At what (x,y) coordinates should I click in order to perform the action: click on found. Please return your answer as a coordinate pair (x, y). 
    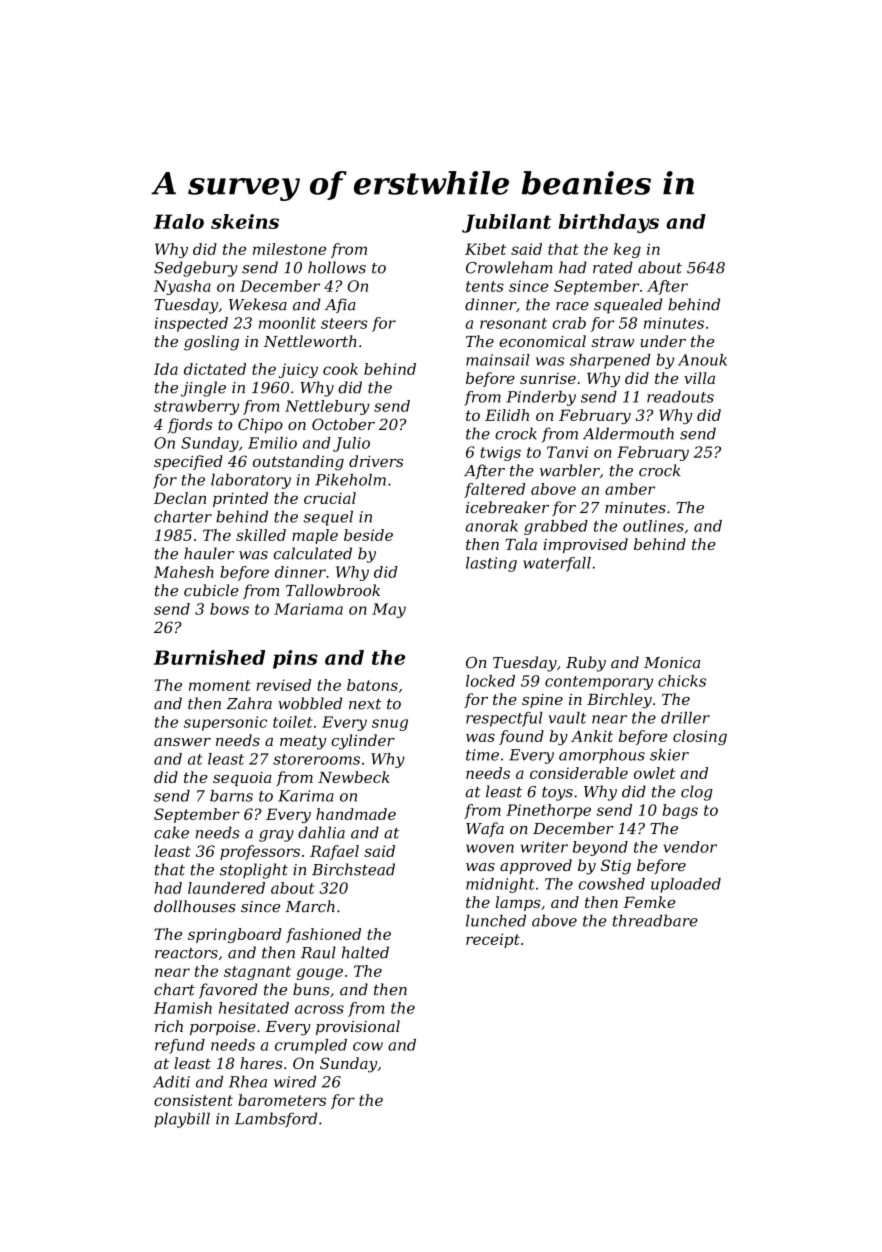
    Looking at the image, I should click on (521, 737).
